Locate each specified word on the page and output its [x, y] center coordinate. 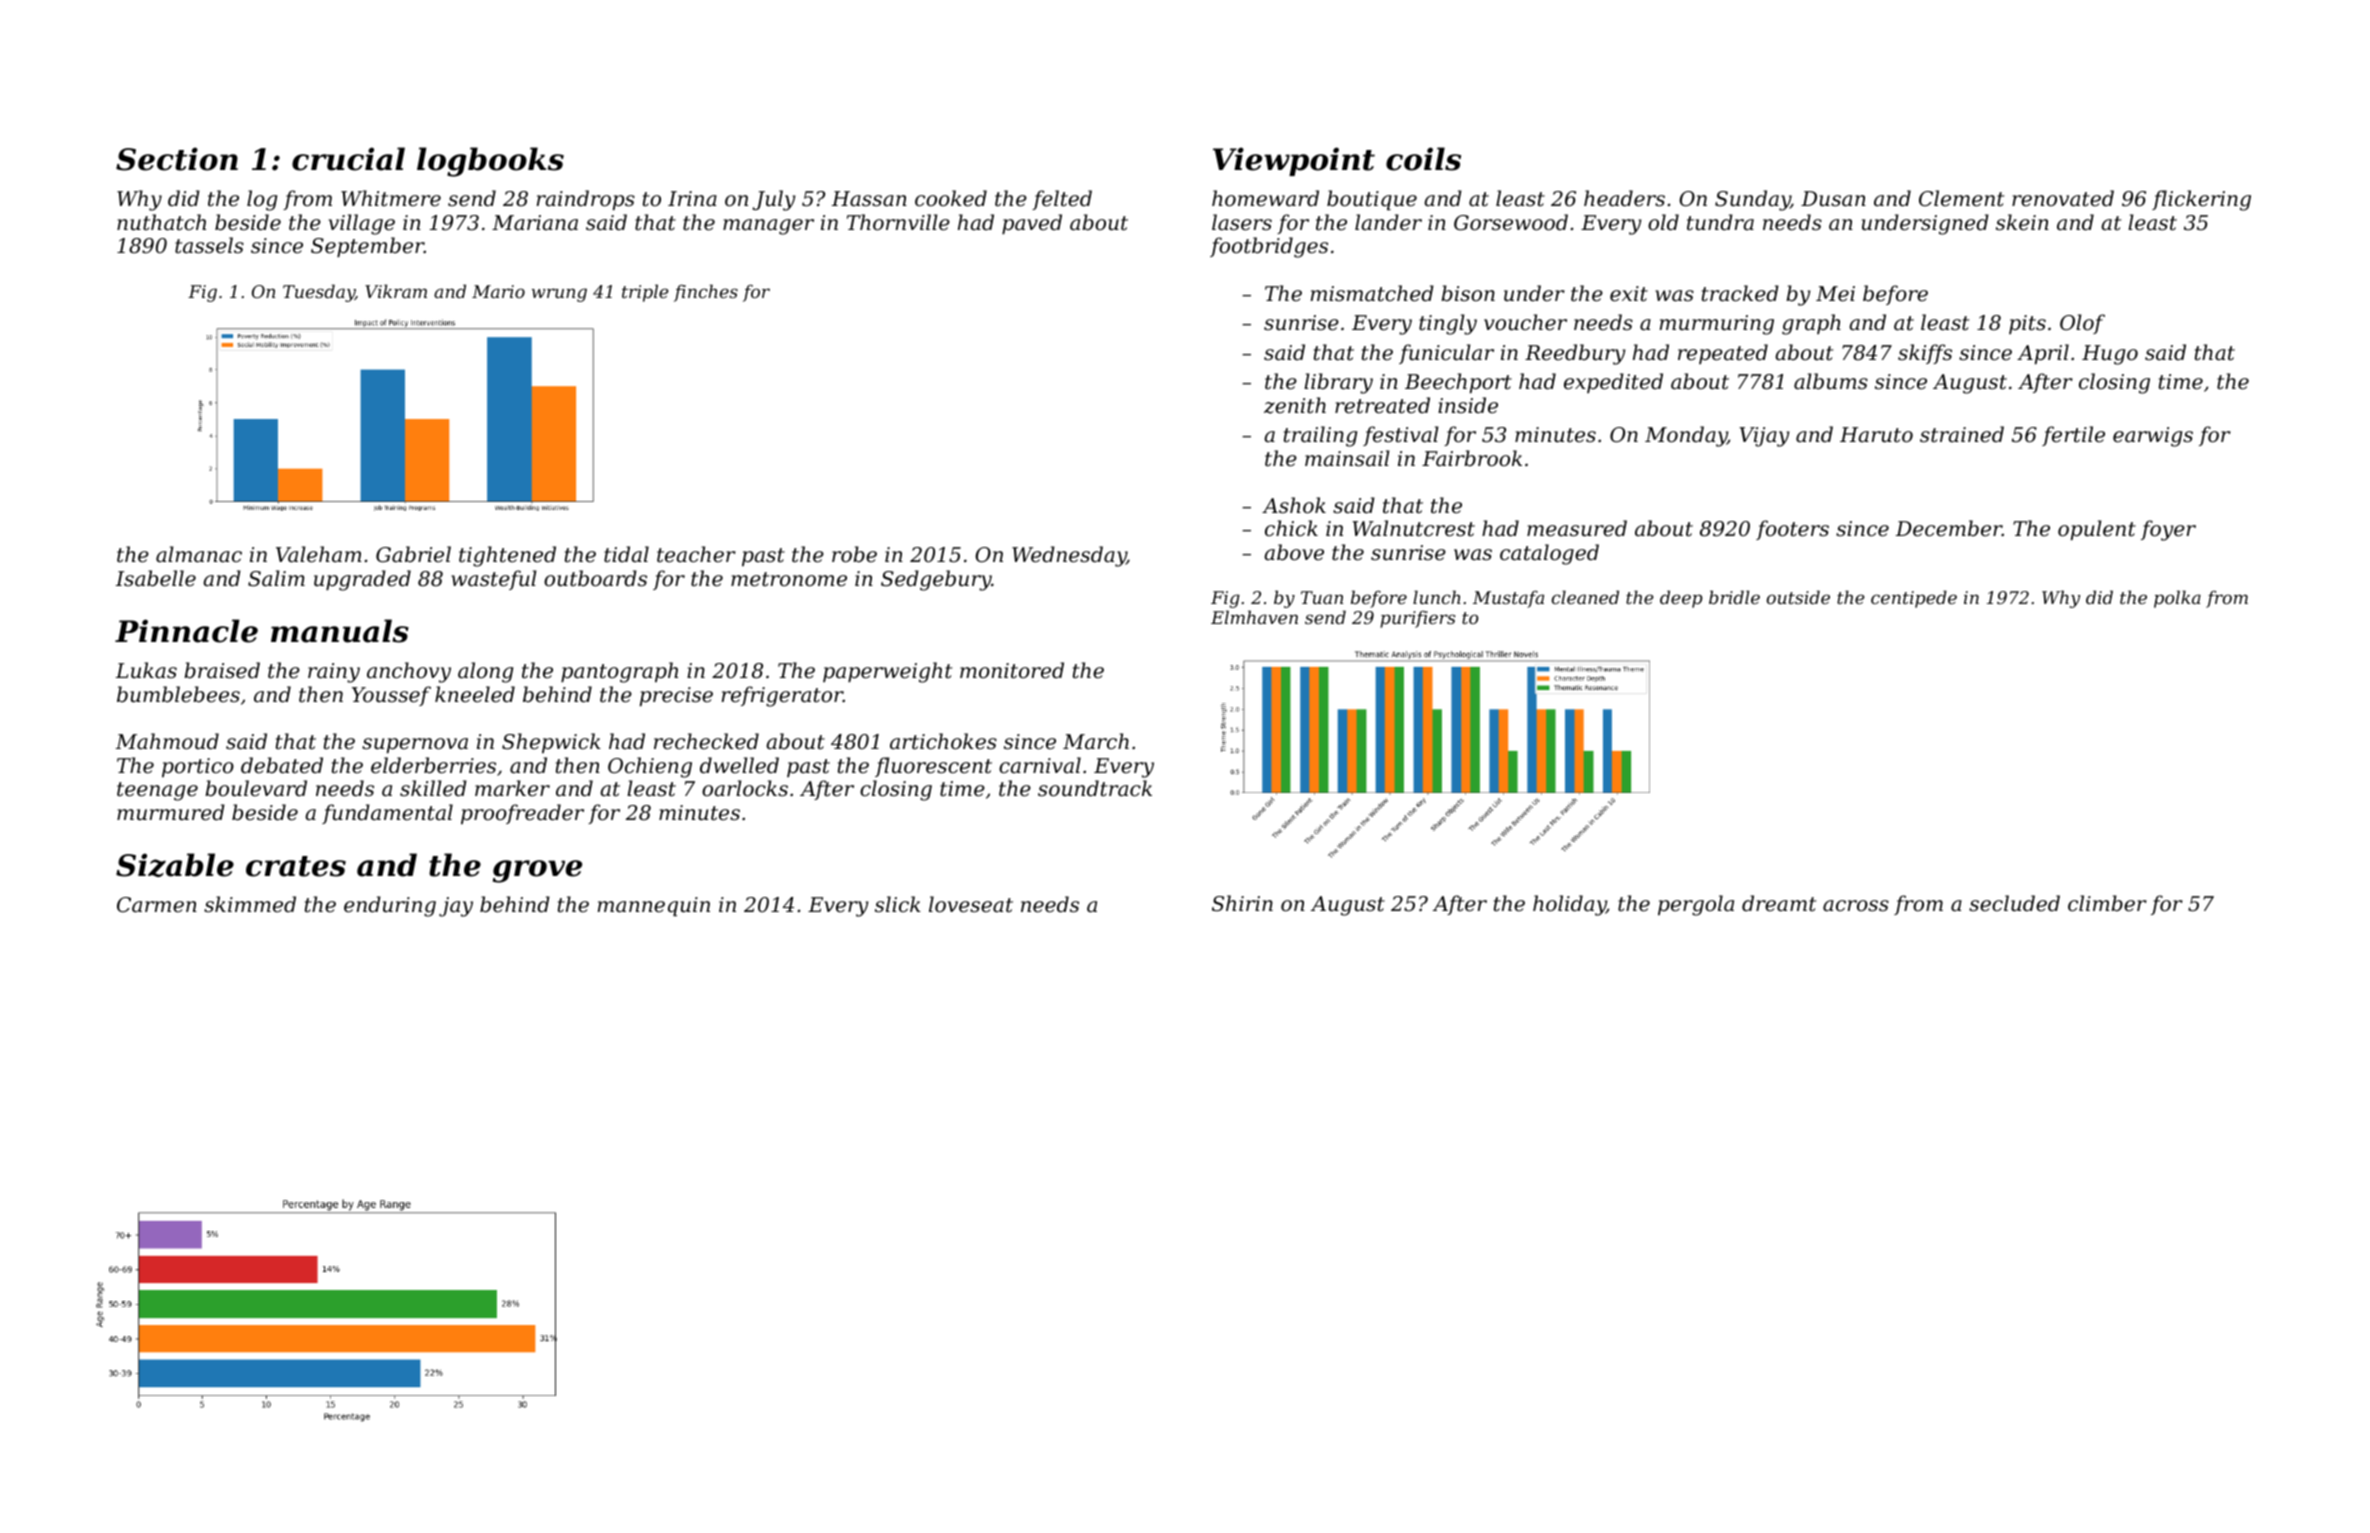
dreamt [1779, 903]
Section [177, 159]
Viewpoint [1294, 161]
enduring [390, 906]
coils [1423, 159]
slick [898, 904]
